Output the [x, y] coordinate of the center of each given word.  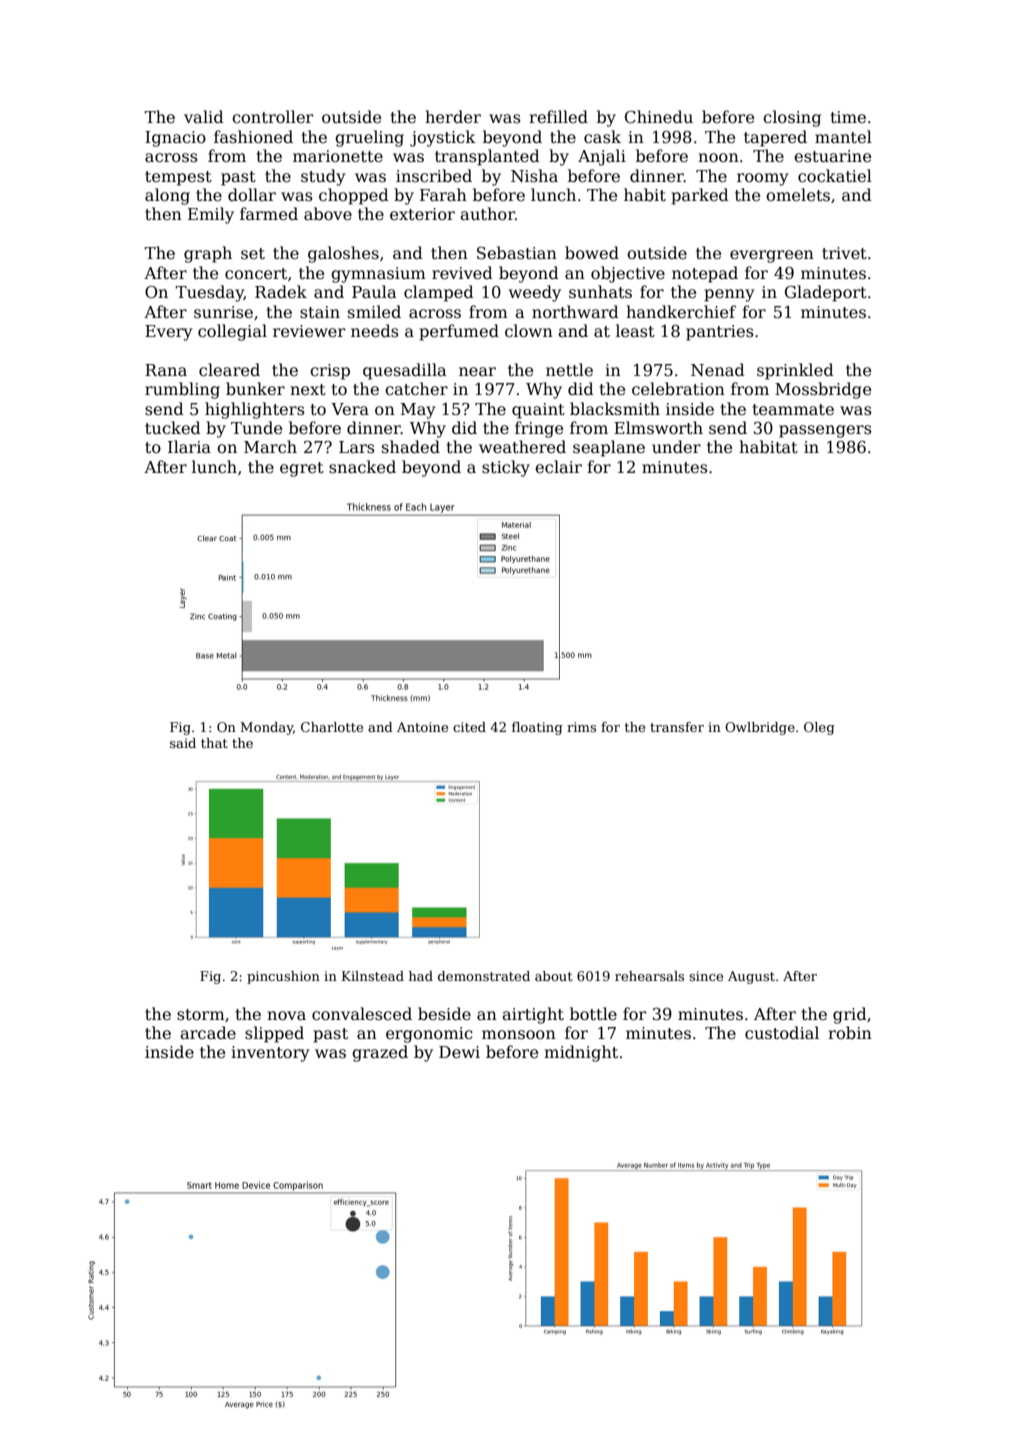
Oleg [819, 728]
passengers [825, 431]
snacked [362, 467]
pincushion [283, 977]
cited [469, 727]
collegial [232, 332]
